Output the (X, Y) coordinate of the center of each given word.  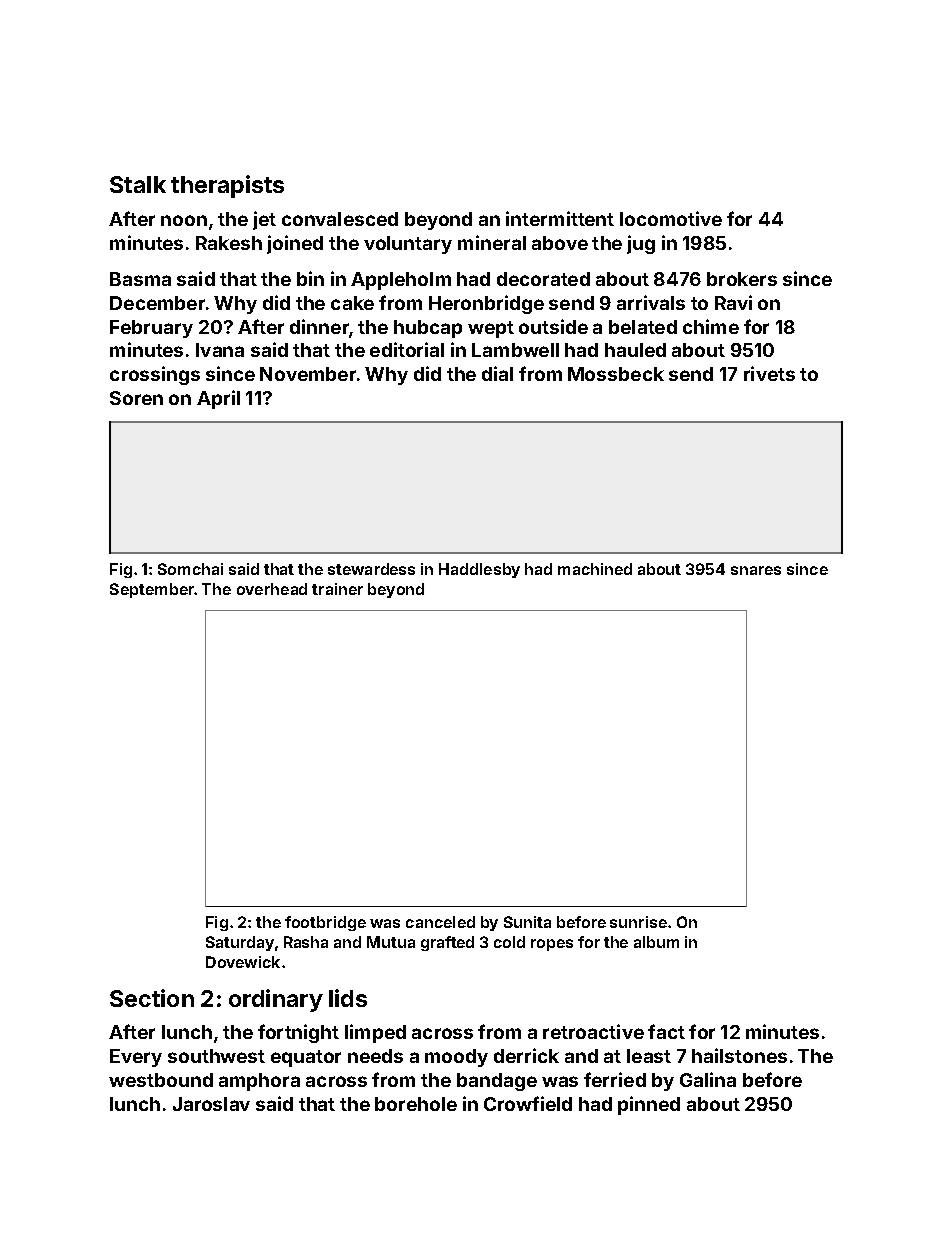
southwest (216, 1056)
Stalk (138, 184)
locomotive (671, 218)
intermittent (560, 218)
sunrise (638, 922)
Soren (136, 398)
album (656, 942)
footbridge (325, 923)
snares (756, 570)
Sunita (527, 922)
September (152, 590)
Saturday (240, 943)
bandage (497, 1082)
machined (595, 569)
